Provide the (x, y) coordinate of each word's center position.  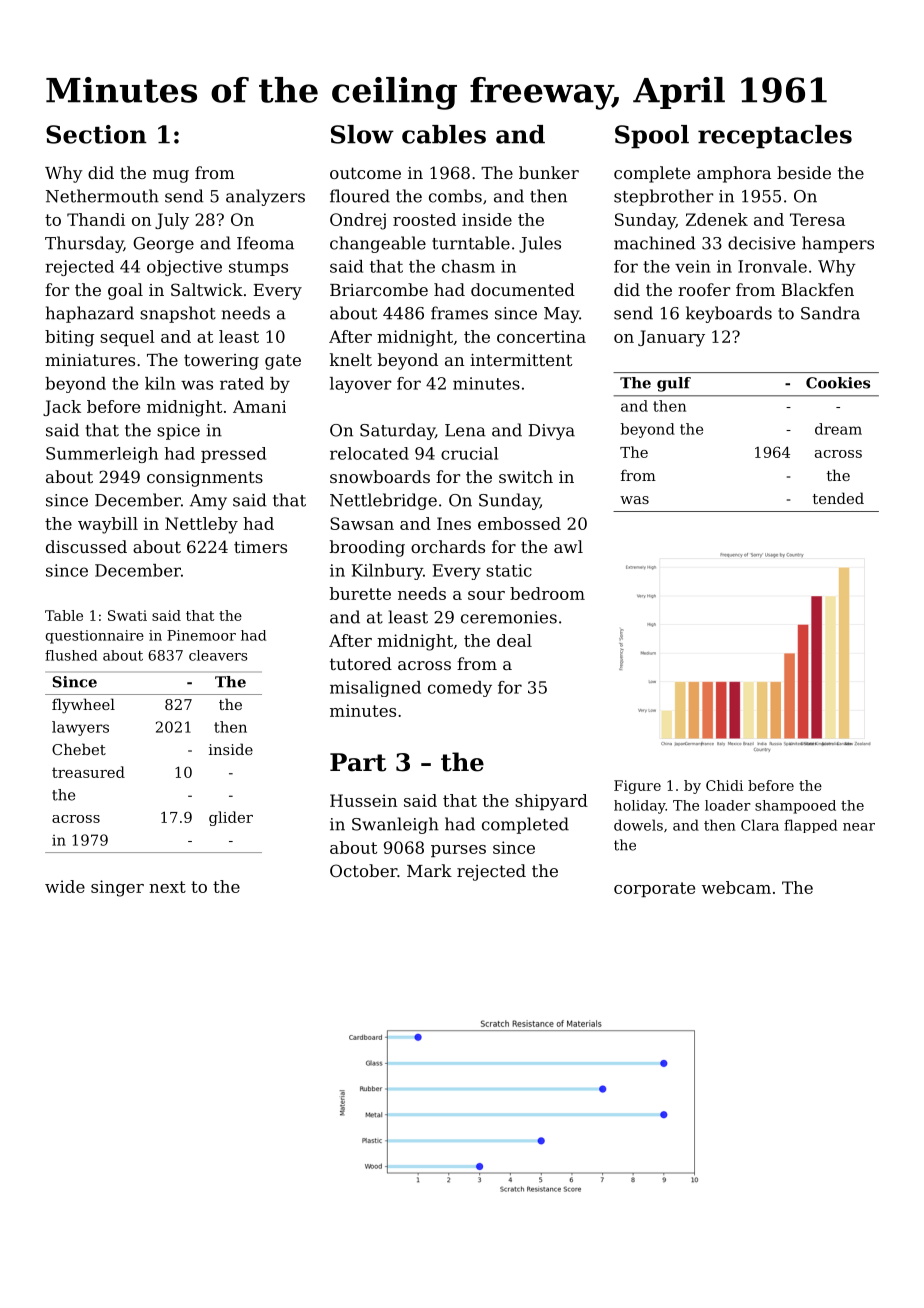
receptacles (775, 137)
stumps (258, 268)
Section (96, 134)
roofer (704, 289)
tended (838, 498)
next (167, 887)
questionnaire (94, 637)
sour (486, 595)
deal (514, 640)
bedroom (547, 593)
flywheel (83, 706)
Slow (362, 134)
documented (523, 289)
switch (526, 476)
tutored (361, 663)
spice (178, 432)
